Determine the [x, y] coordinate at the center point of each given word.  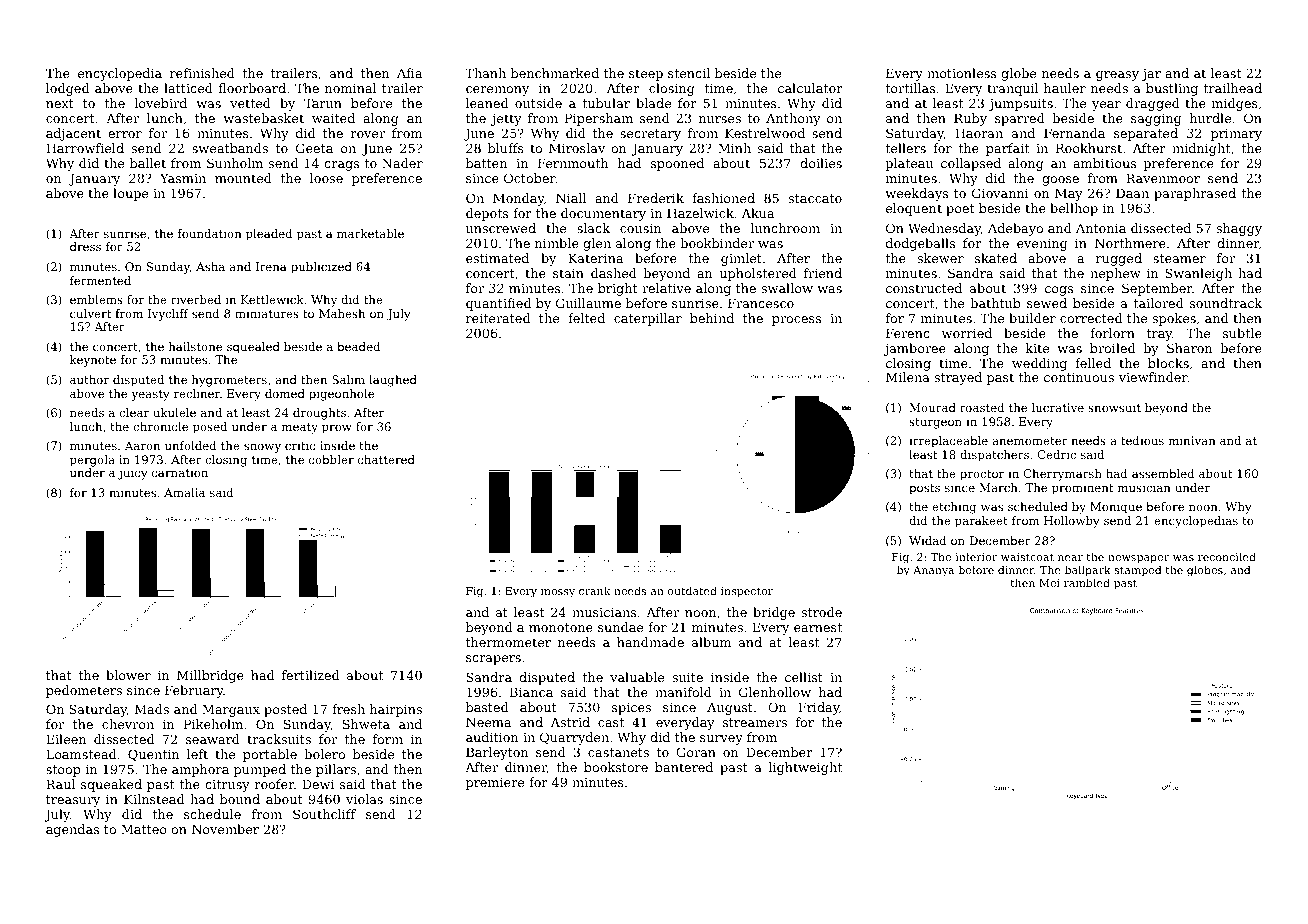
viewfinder [1153, 377]
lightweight [805, 768]
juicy [133, 474]
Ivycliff [168, 315]
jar [1151, 75]
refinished [202, 73]
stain [568, 273]
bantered [684, 767]
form [388, 739]
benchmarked [555, 73]
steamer [1179, 258]
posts [924, 489]
